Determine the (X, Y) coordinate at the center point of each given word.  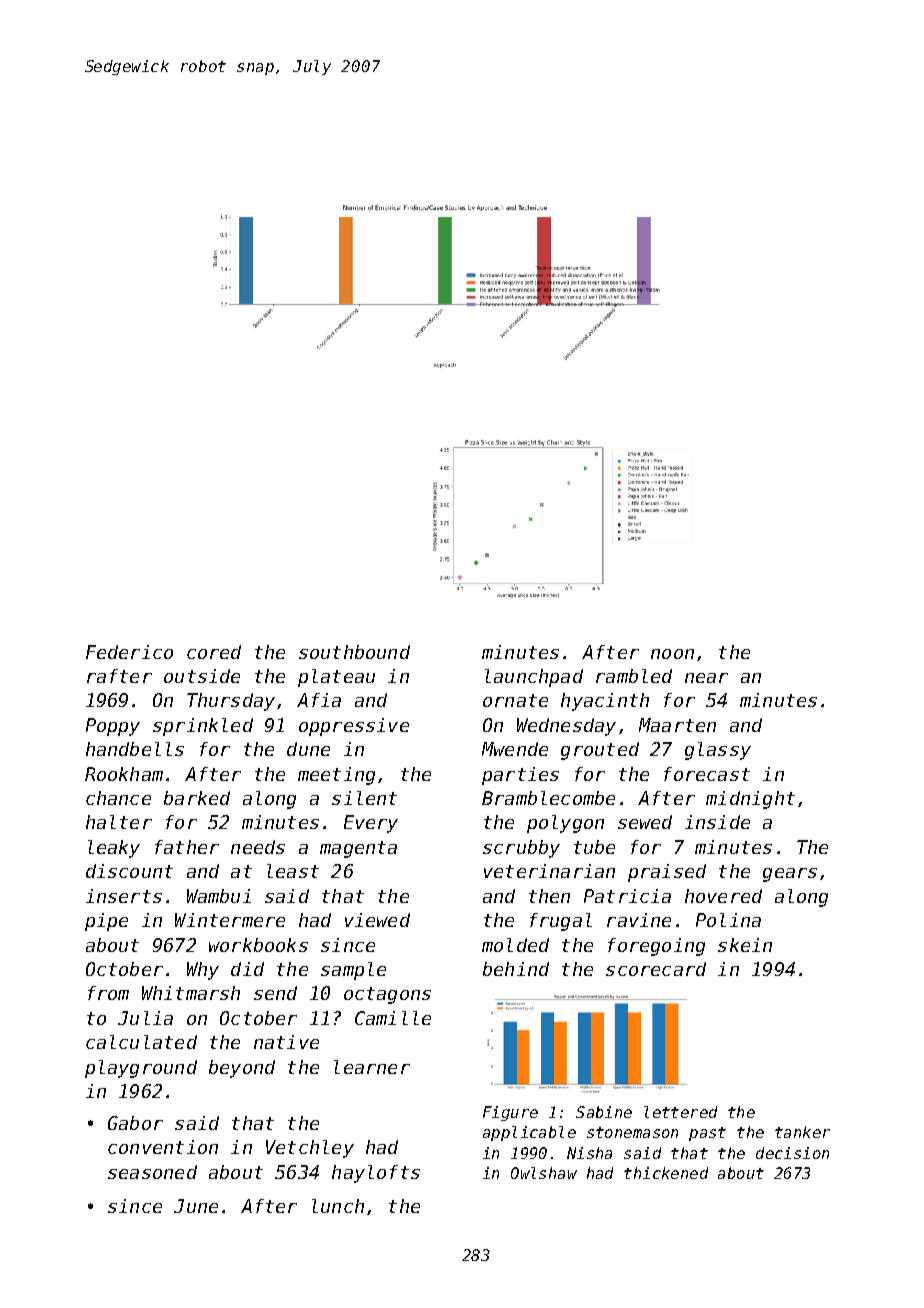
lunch (338, 1206)
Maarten (677, 725)
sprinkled (203, 727)
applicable (529, 1133)
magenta (358, 849)
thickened (666, 1173)
